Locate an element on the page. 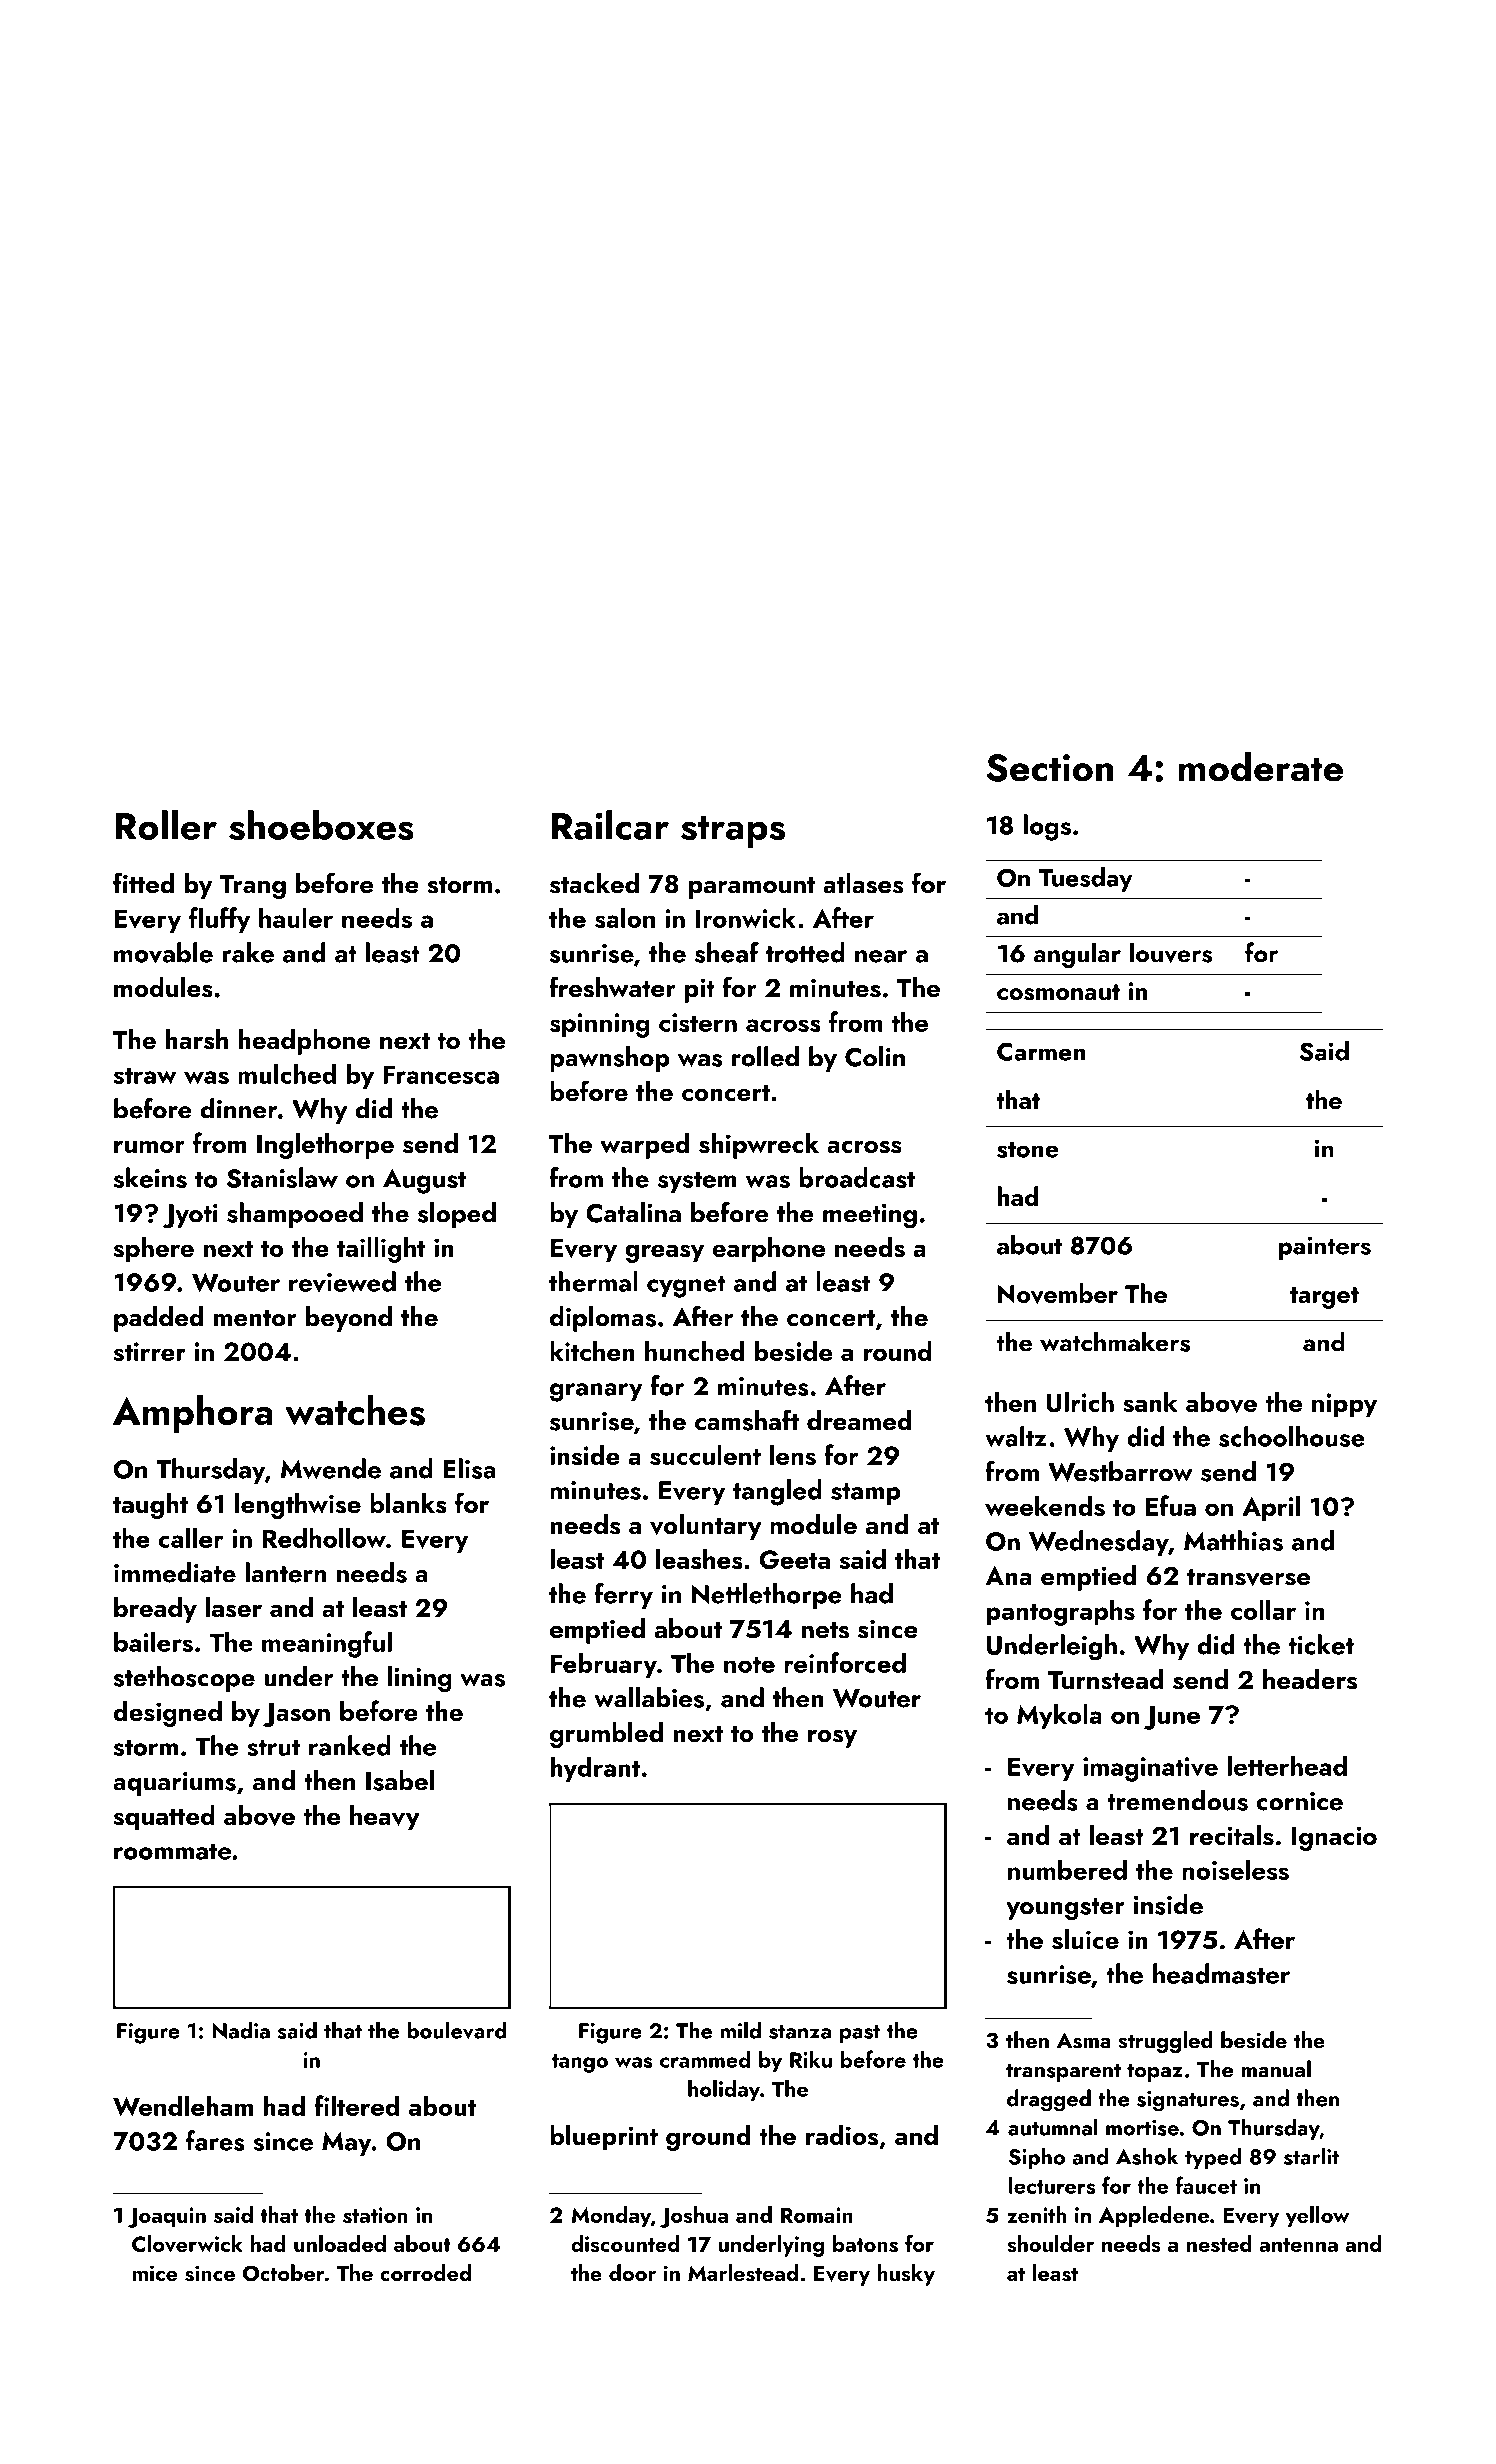  Monday is located at coordinates (611, 2217).
